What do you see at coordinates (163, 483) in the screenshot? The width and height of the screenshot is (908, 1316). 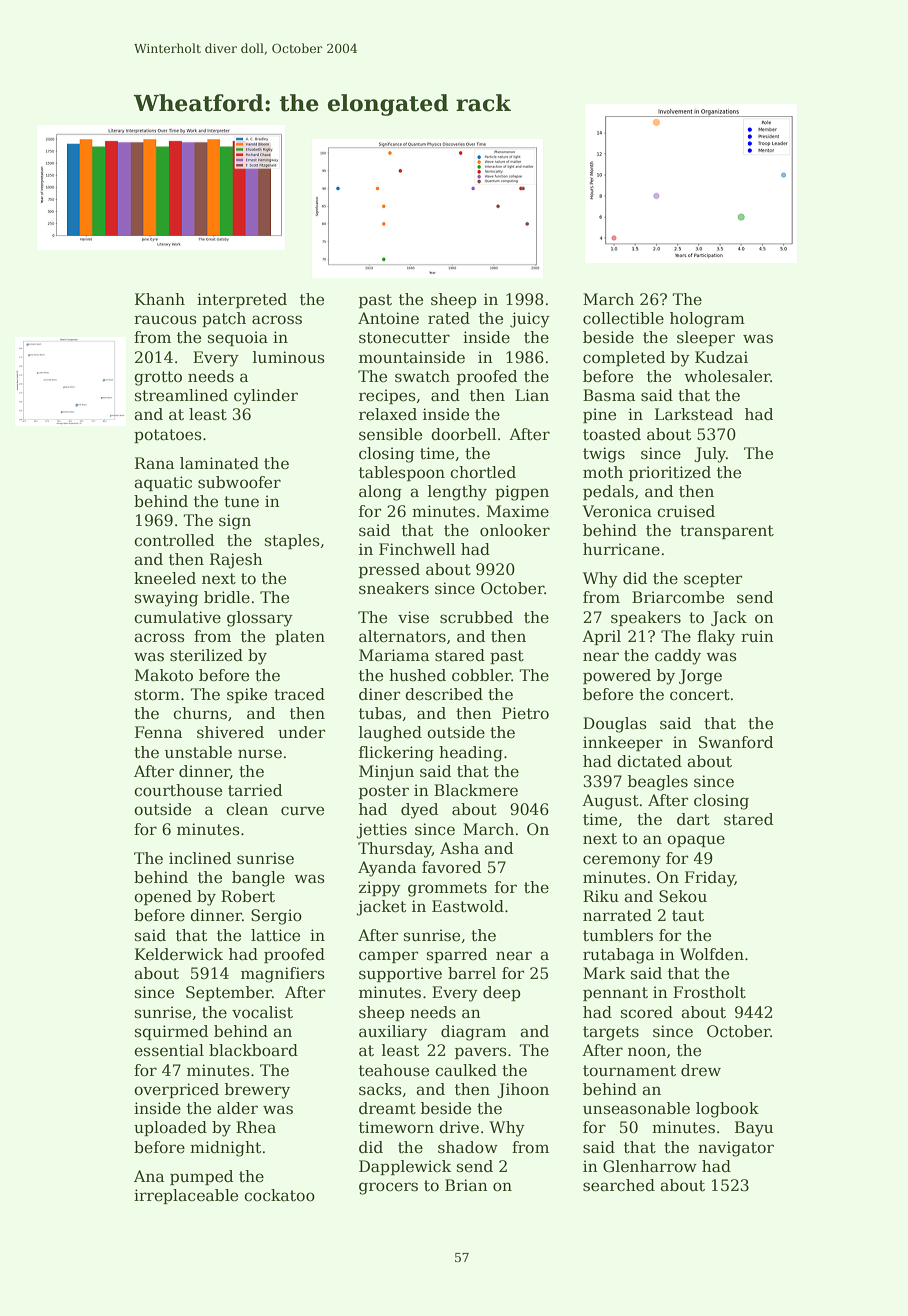 I see `aquatic` at bounding box center [163, 483].
